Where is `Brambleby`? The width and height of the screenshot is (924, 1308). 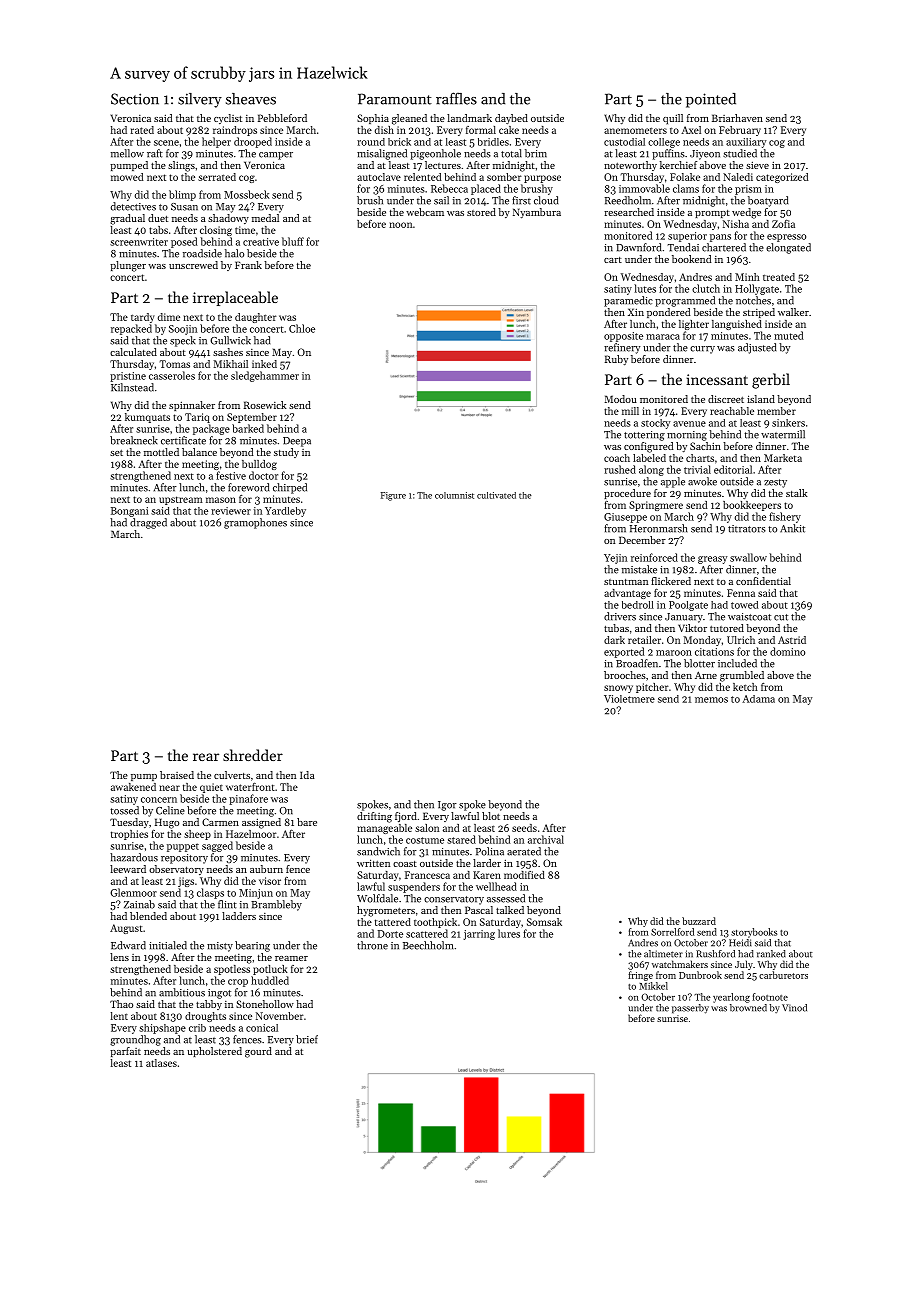
Brambleby is located at coordinates (276, 905).
